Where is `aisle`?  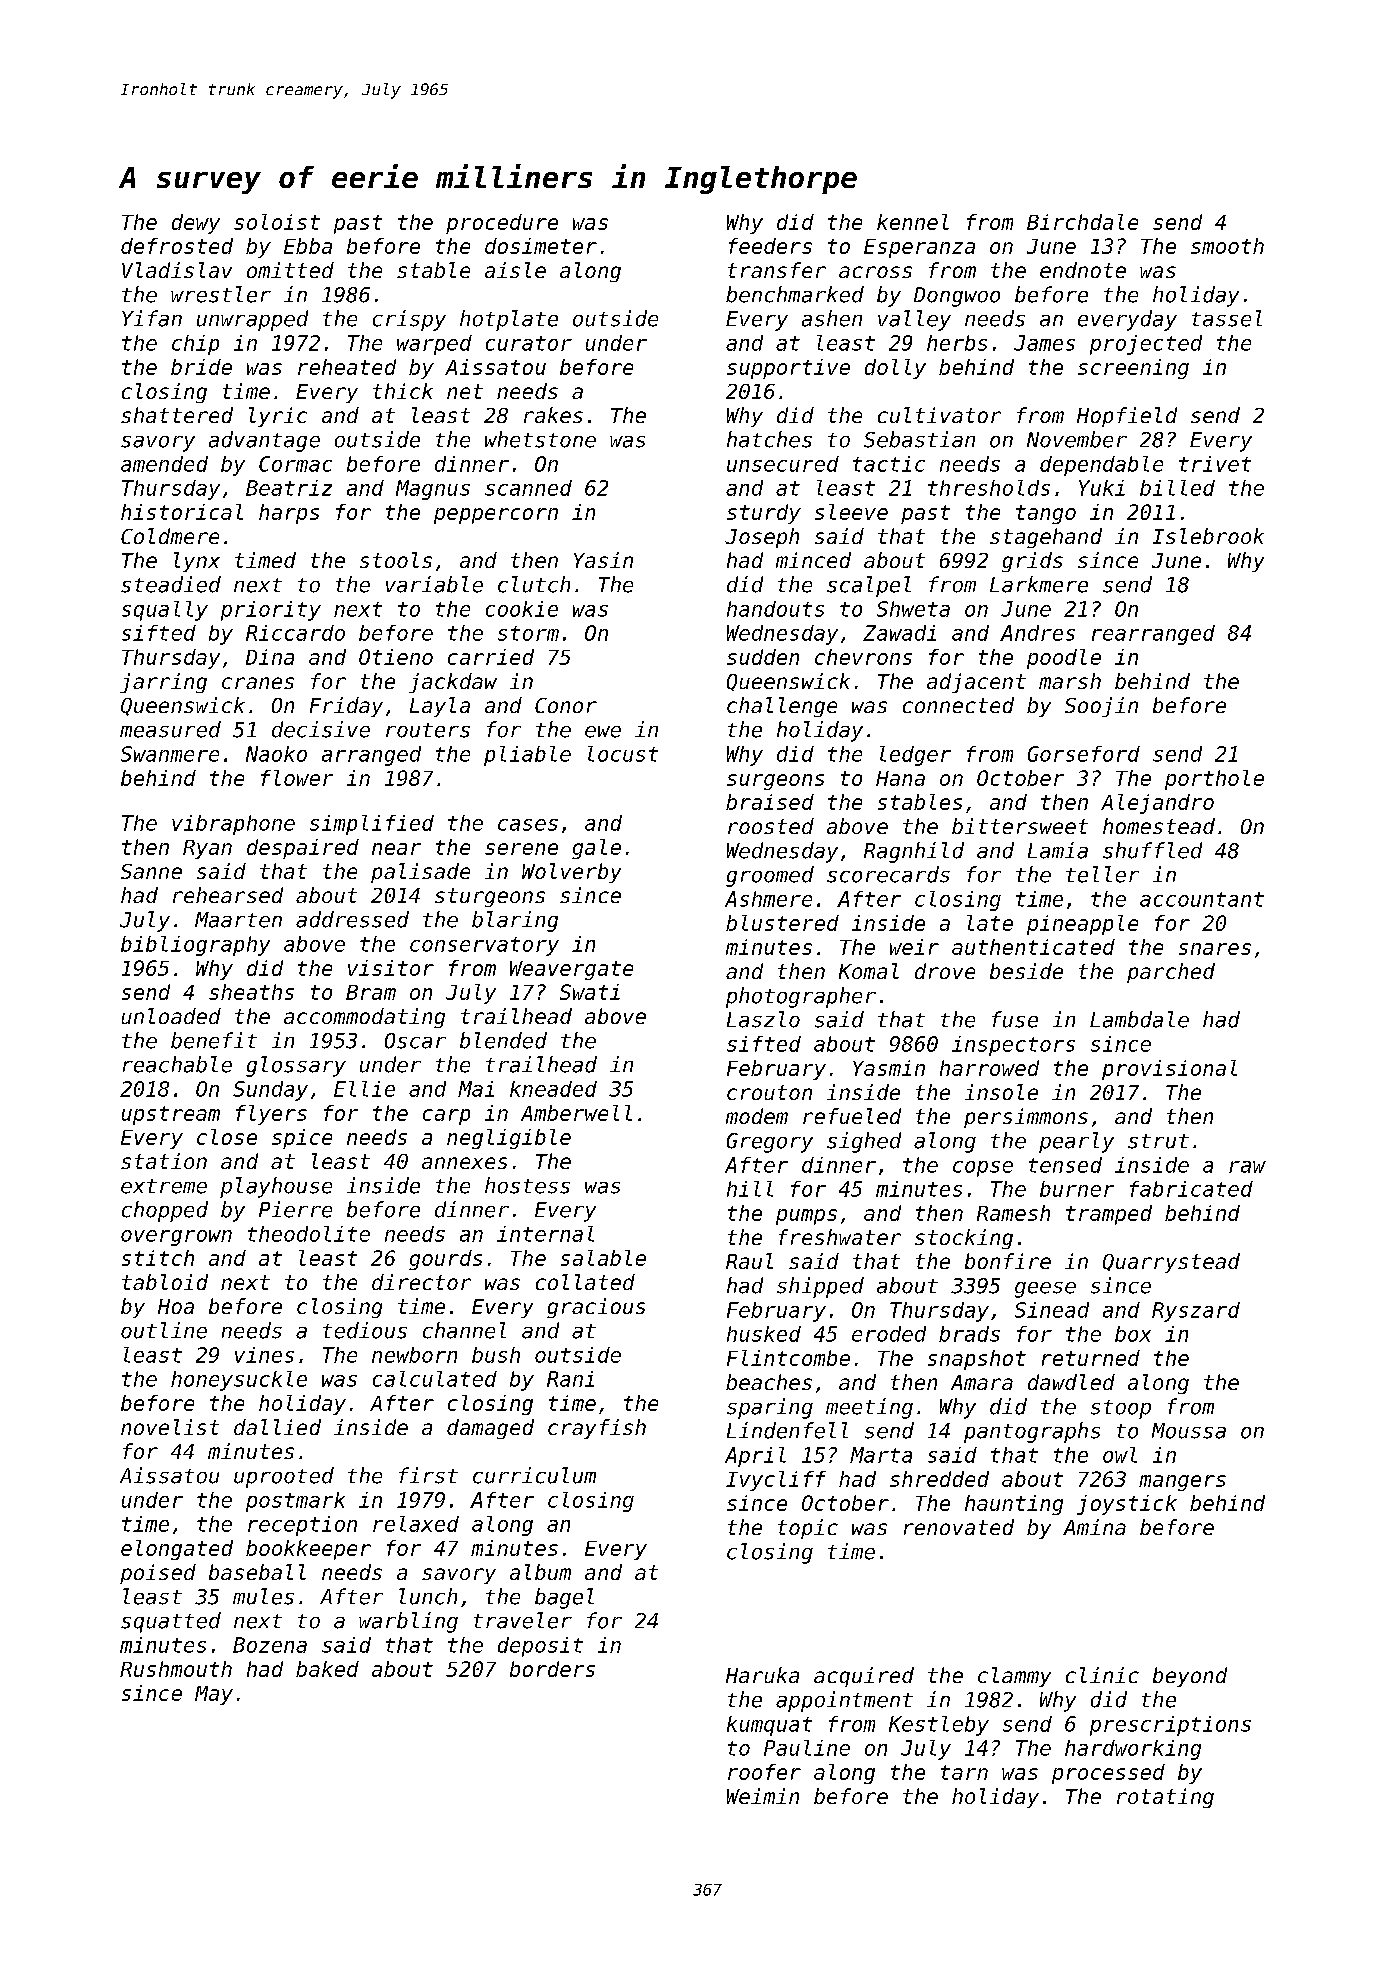
aisle is located at coordinates (515, 270).
